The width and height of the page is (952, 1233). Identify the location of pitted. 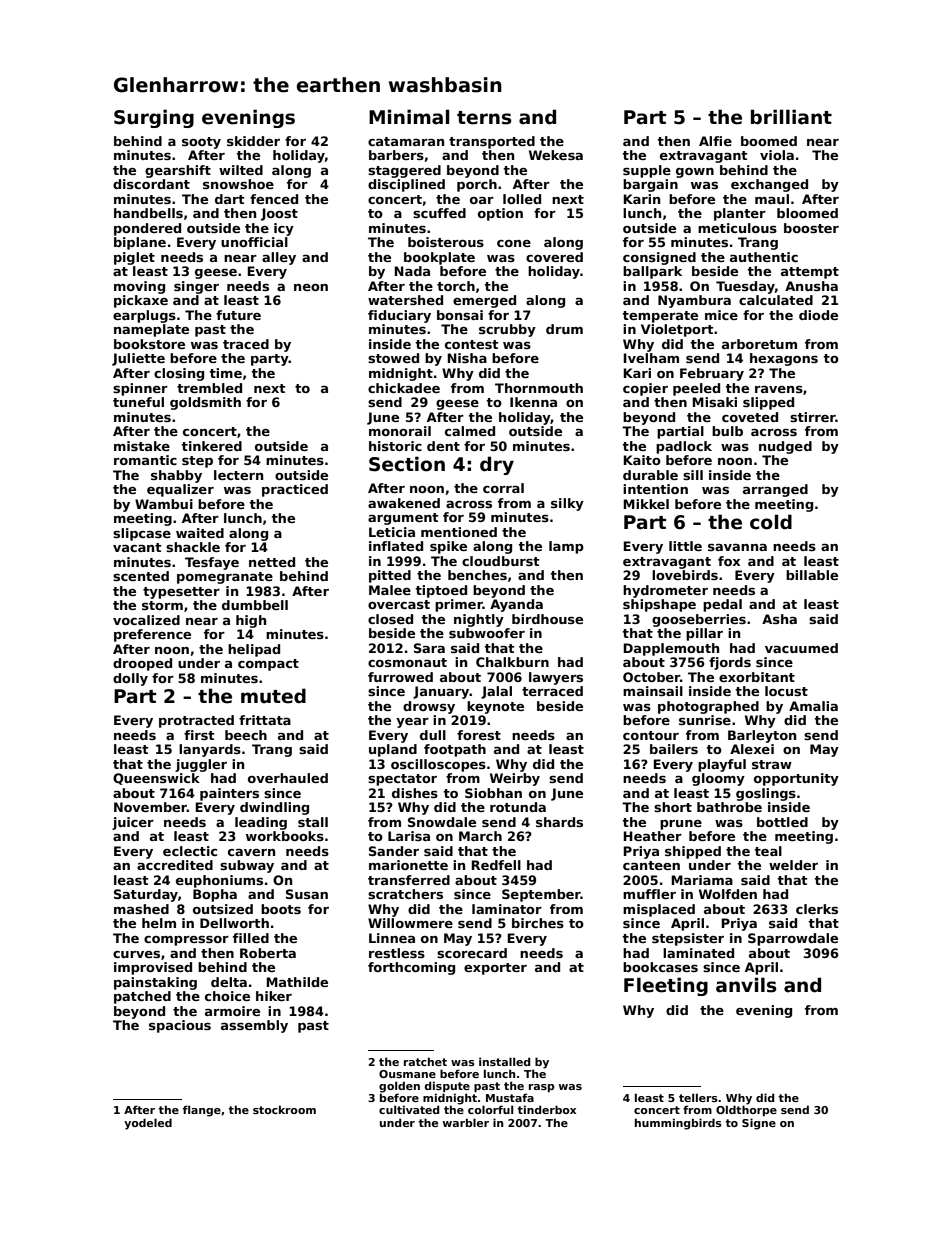
(390, 576).
